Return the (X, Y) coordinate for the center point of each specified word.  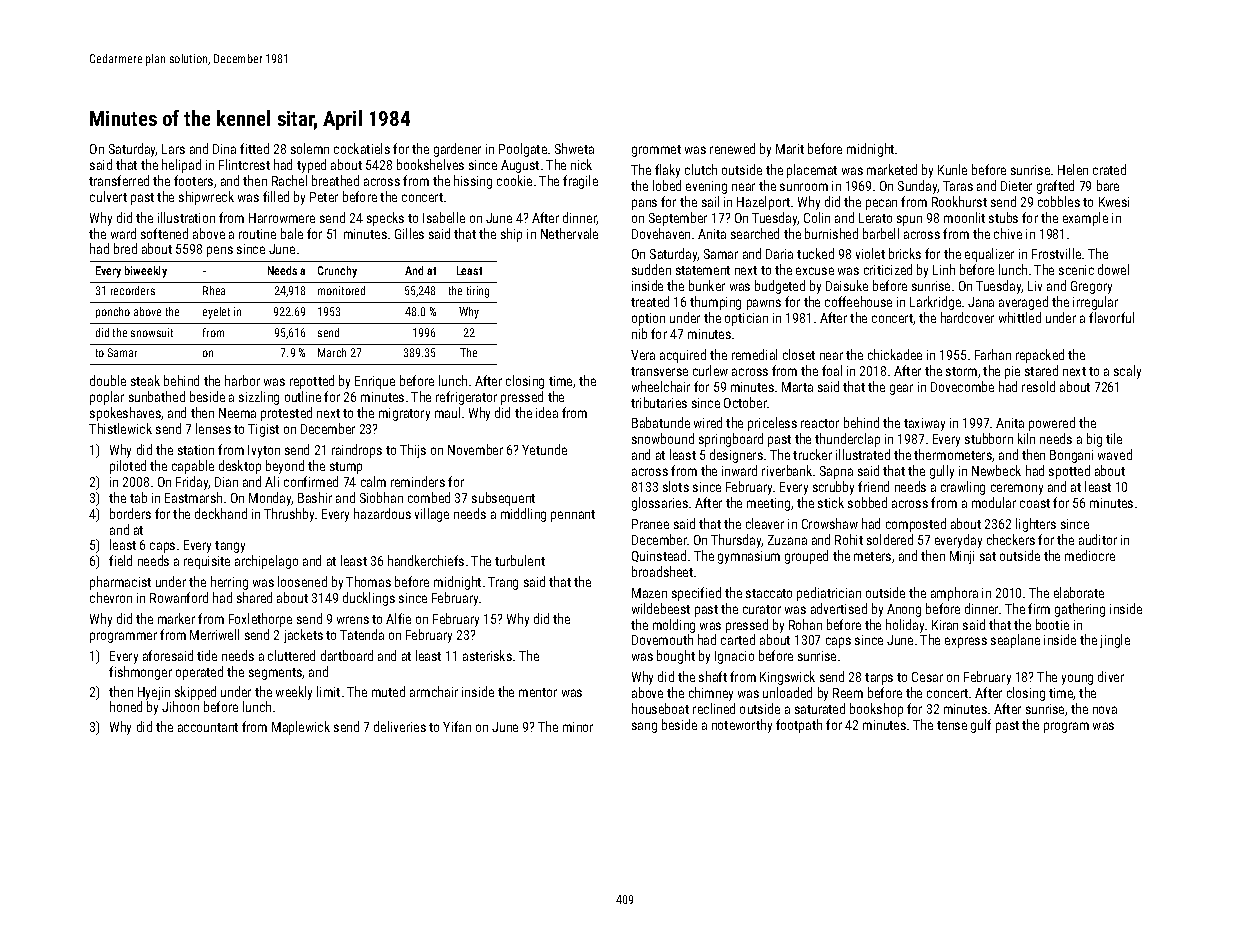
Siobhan (381, 497)
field (120, 560)
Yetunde (544, 449)
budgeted (780, 287)
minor (578, 727)
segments (275, 674)
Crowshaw (830, 523)
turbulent (520, 560)
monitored (341, 290)
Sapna (836, 472)
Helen (1073, 169)
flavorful (1111, 317)
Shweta (574, 148)
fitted (254, 148)
